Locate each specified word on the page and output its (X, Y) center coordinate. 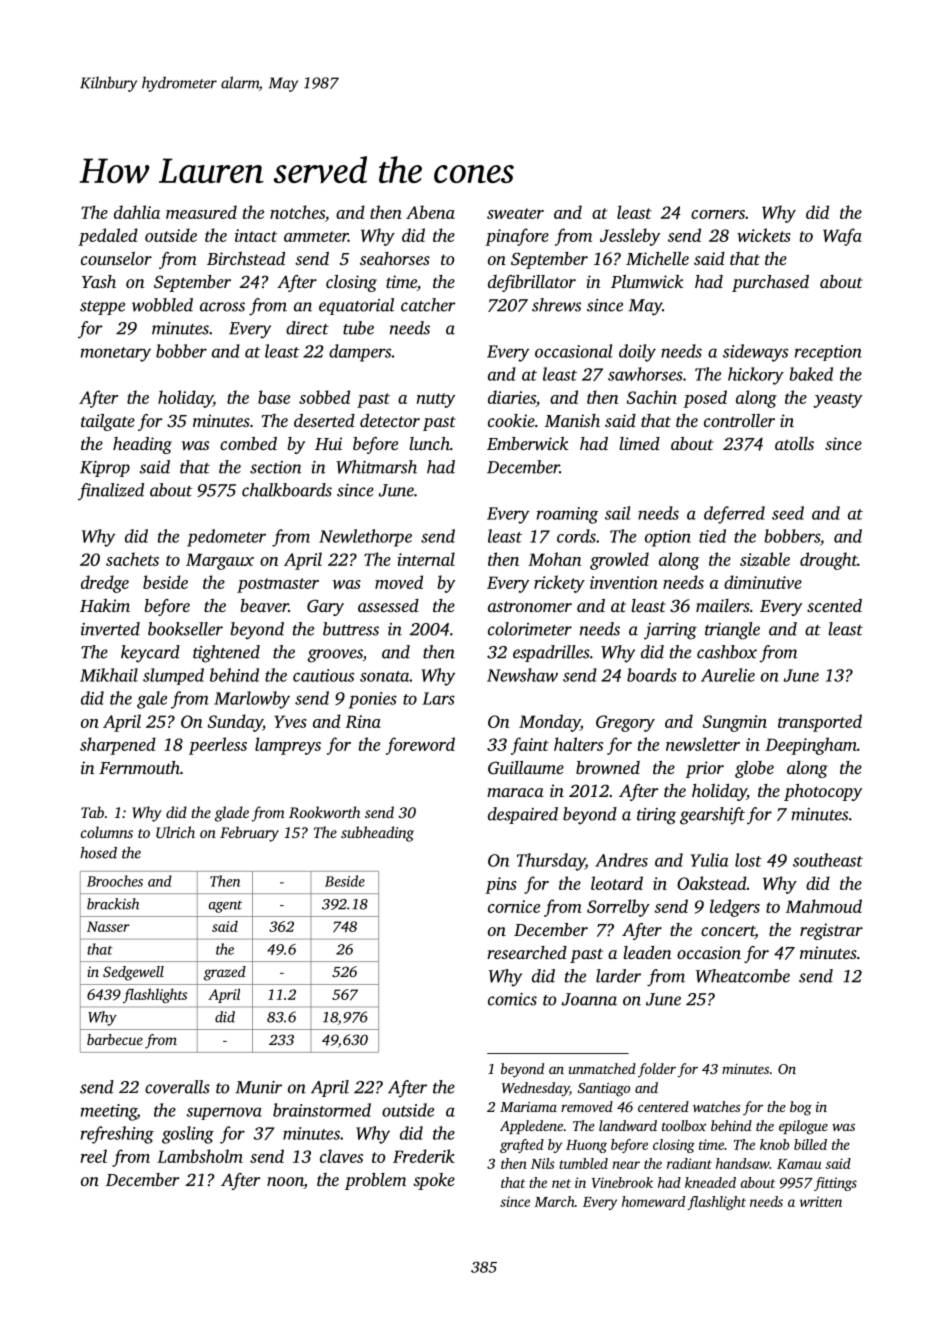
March (554, 1201)
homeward (653, 1201)
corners (718, 214)
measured (201, 212)
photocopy (823, 792)
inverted (110, 629)
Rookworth (324, 812)
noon (285, 1183)
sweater (515, 213)
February (249, 834)
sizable (765, 559)
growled (619, 561)
